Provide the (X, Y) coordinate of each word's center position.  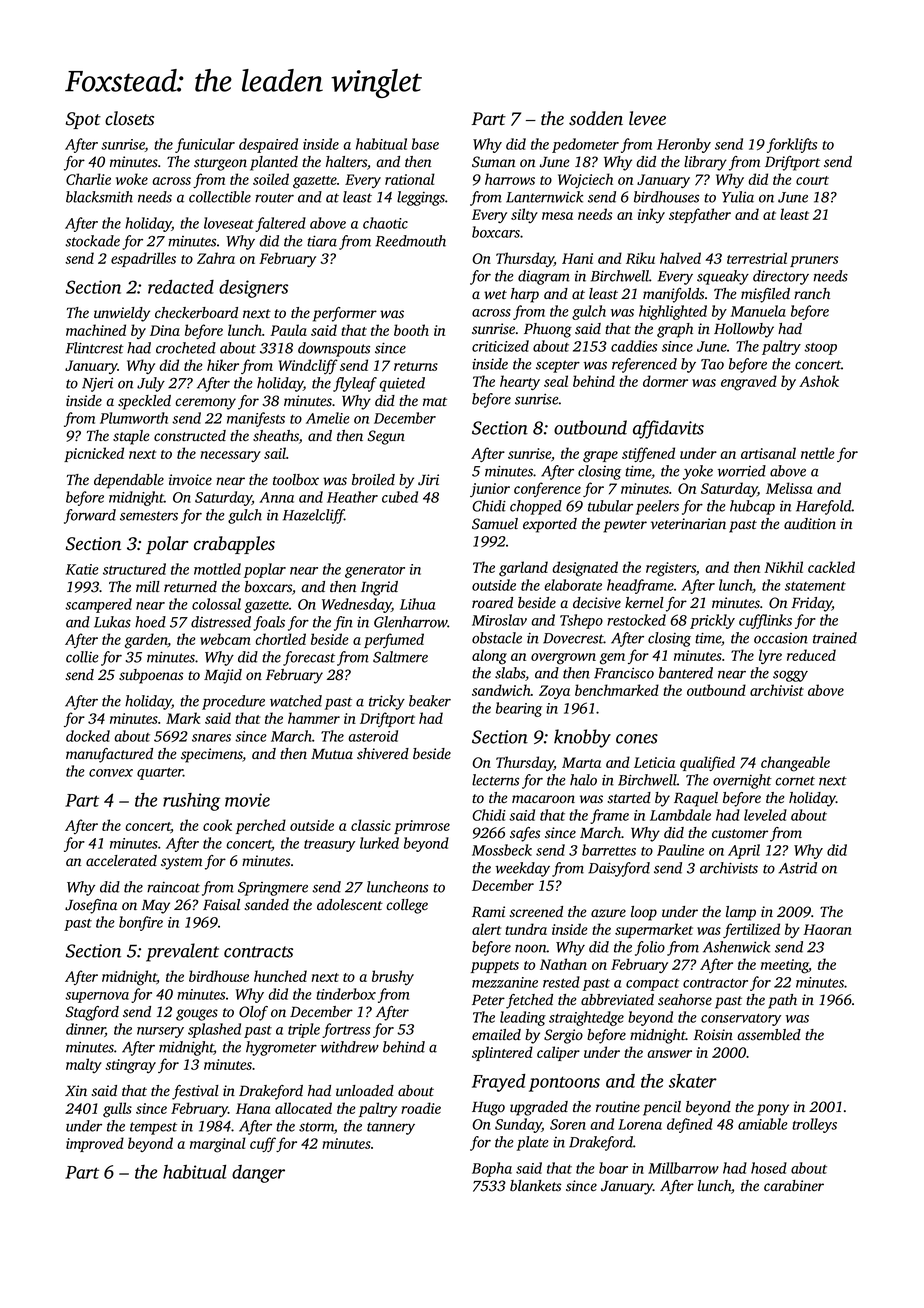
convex (111, 773)
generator (375, 572)
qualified (707, 763)
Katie (82, 569)
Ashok (819, 381)
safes (525, 834)
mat (435, 401)
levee (647, 118)
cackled (831, 567)
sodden (596, 118)
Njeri (97, 385)
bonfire (141, 923)
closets (129, 118)
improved (95, 1144)
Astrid (797, 868)
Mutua (332, 753)
